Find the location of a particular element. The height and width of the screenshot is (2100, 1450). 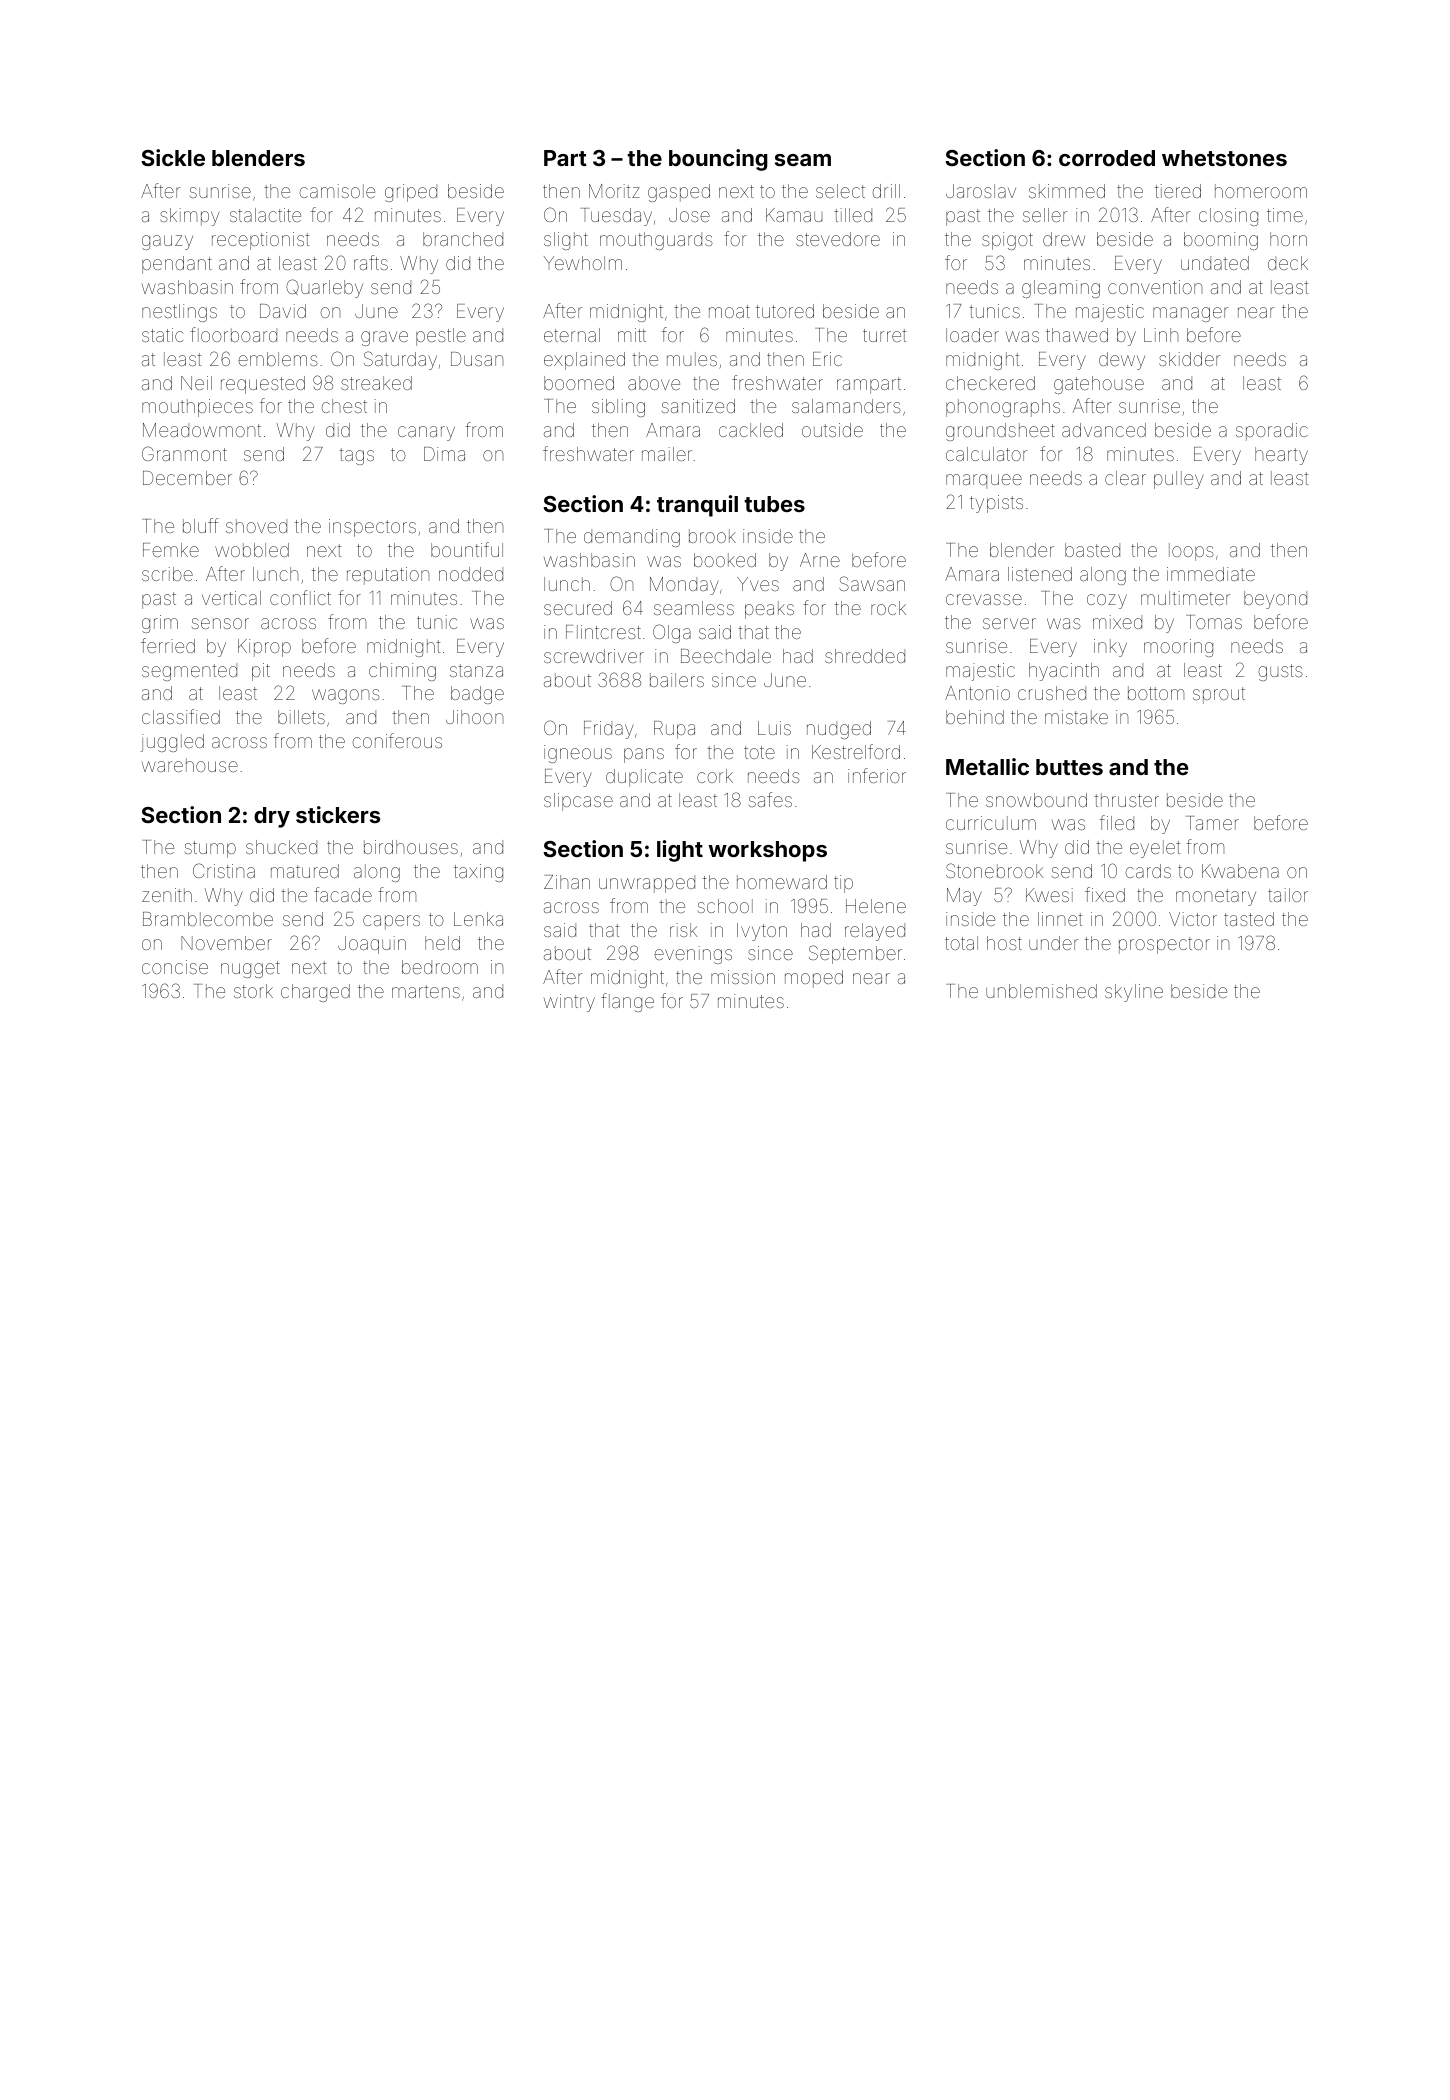

Arne is located at coordinates (820, 560).
